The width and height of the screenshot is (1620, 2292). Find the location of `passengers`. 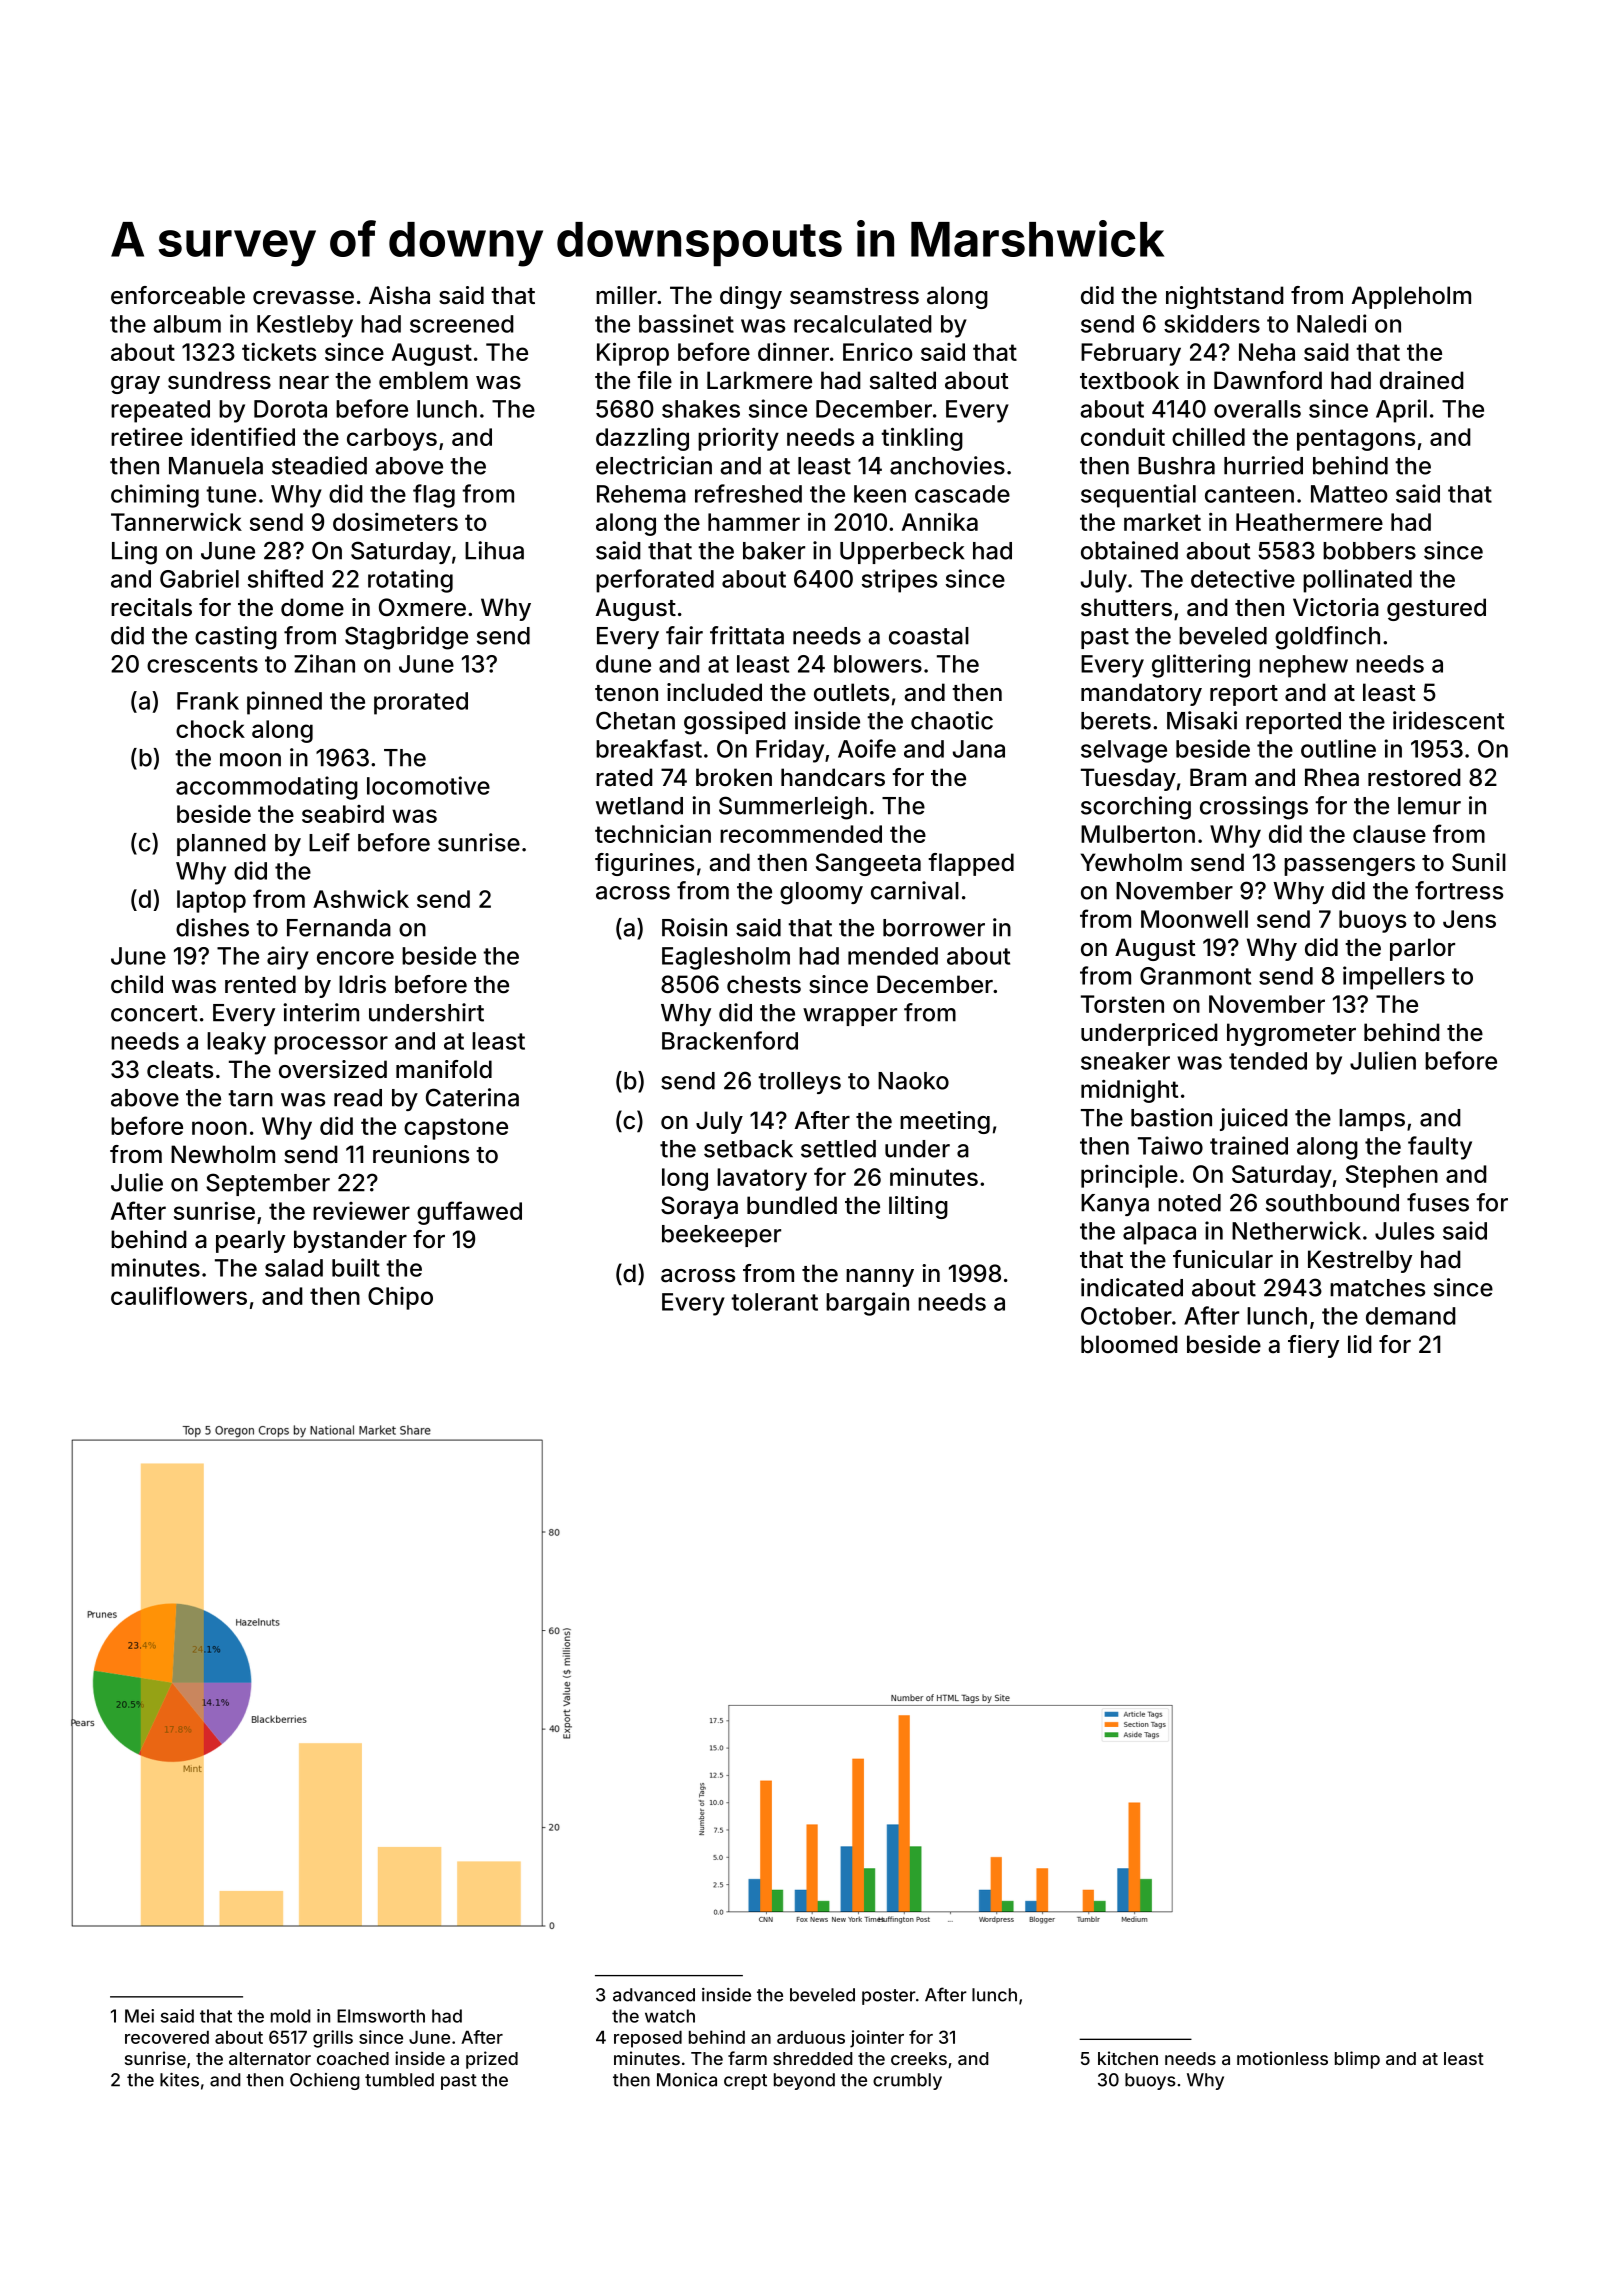

passengers is located at coordinates (1349, 867).
